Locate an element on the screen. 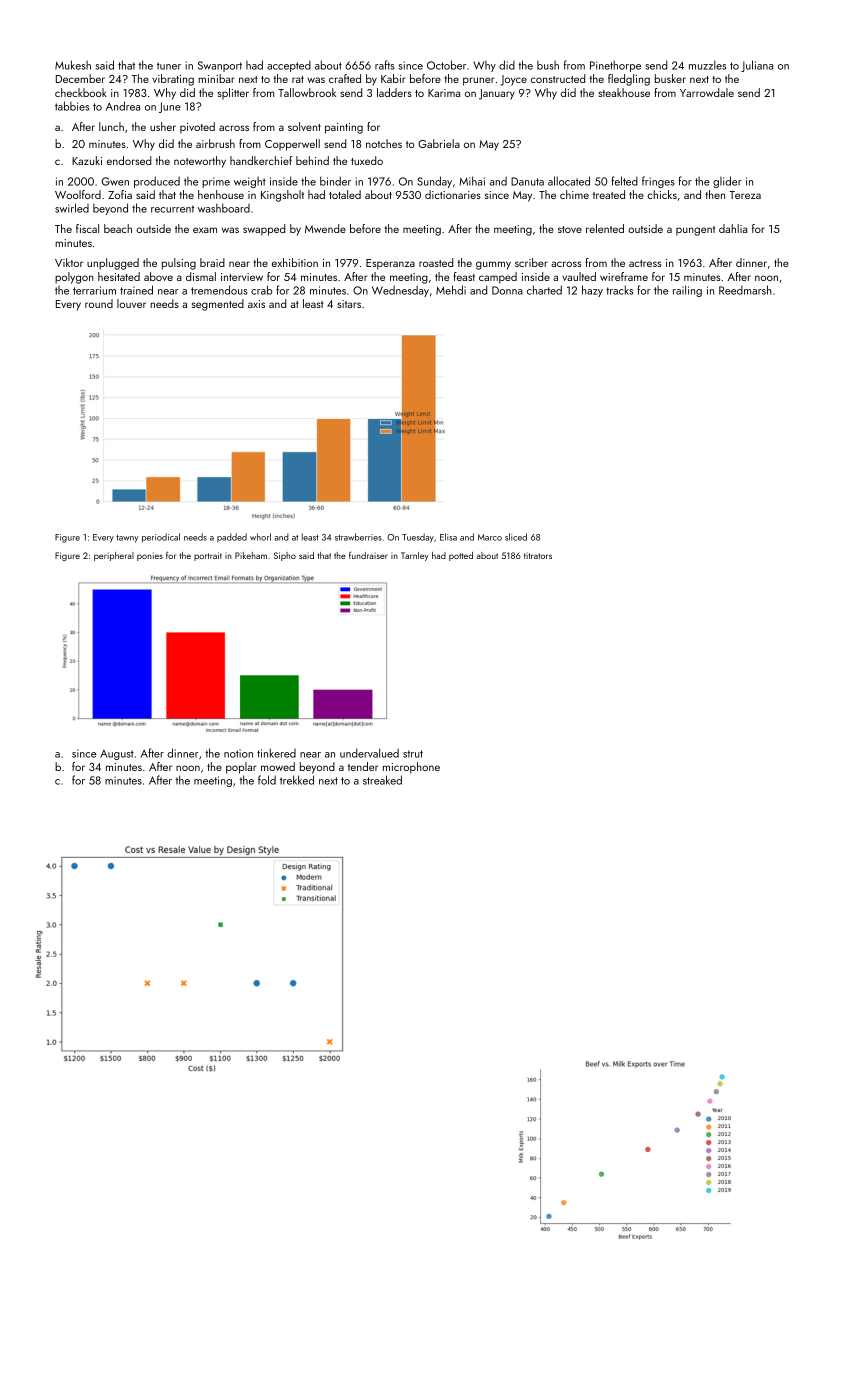 This screenshot has width=849, height=1400. poplar is located at coordinates (241, 768).
